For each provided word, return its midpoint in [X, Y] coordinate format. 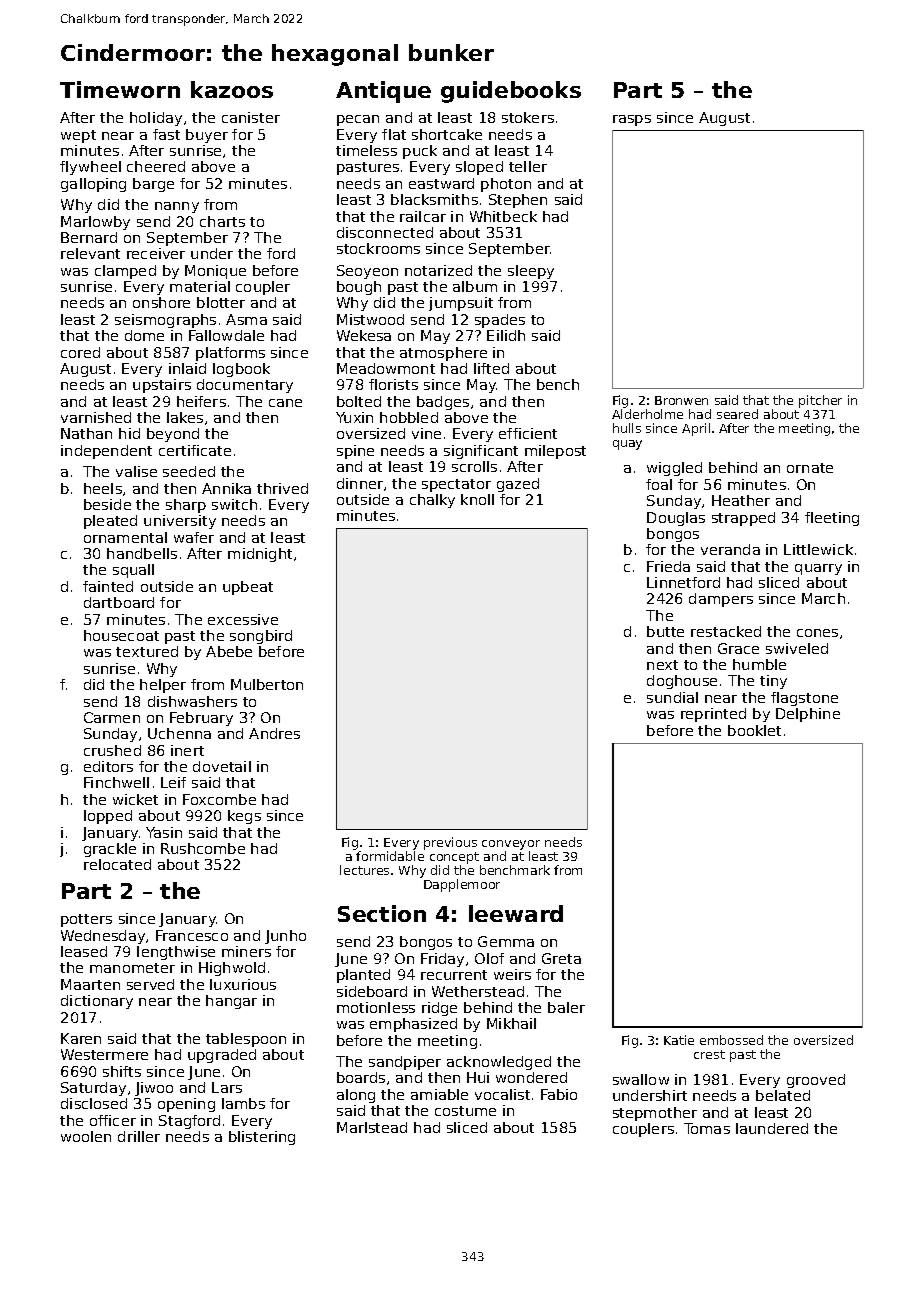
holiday [156, 119]
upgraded [222, 1056]
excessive [243, 619]
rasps [632, 120]
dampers [721, 600]
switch [234, 504]
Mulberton [267, 684]
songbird [261, 637]
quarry [818, 569]
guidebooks [511, 92]
